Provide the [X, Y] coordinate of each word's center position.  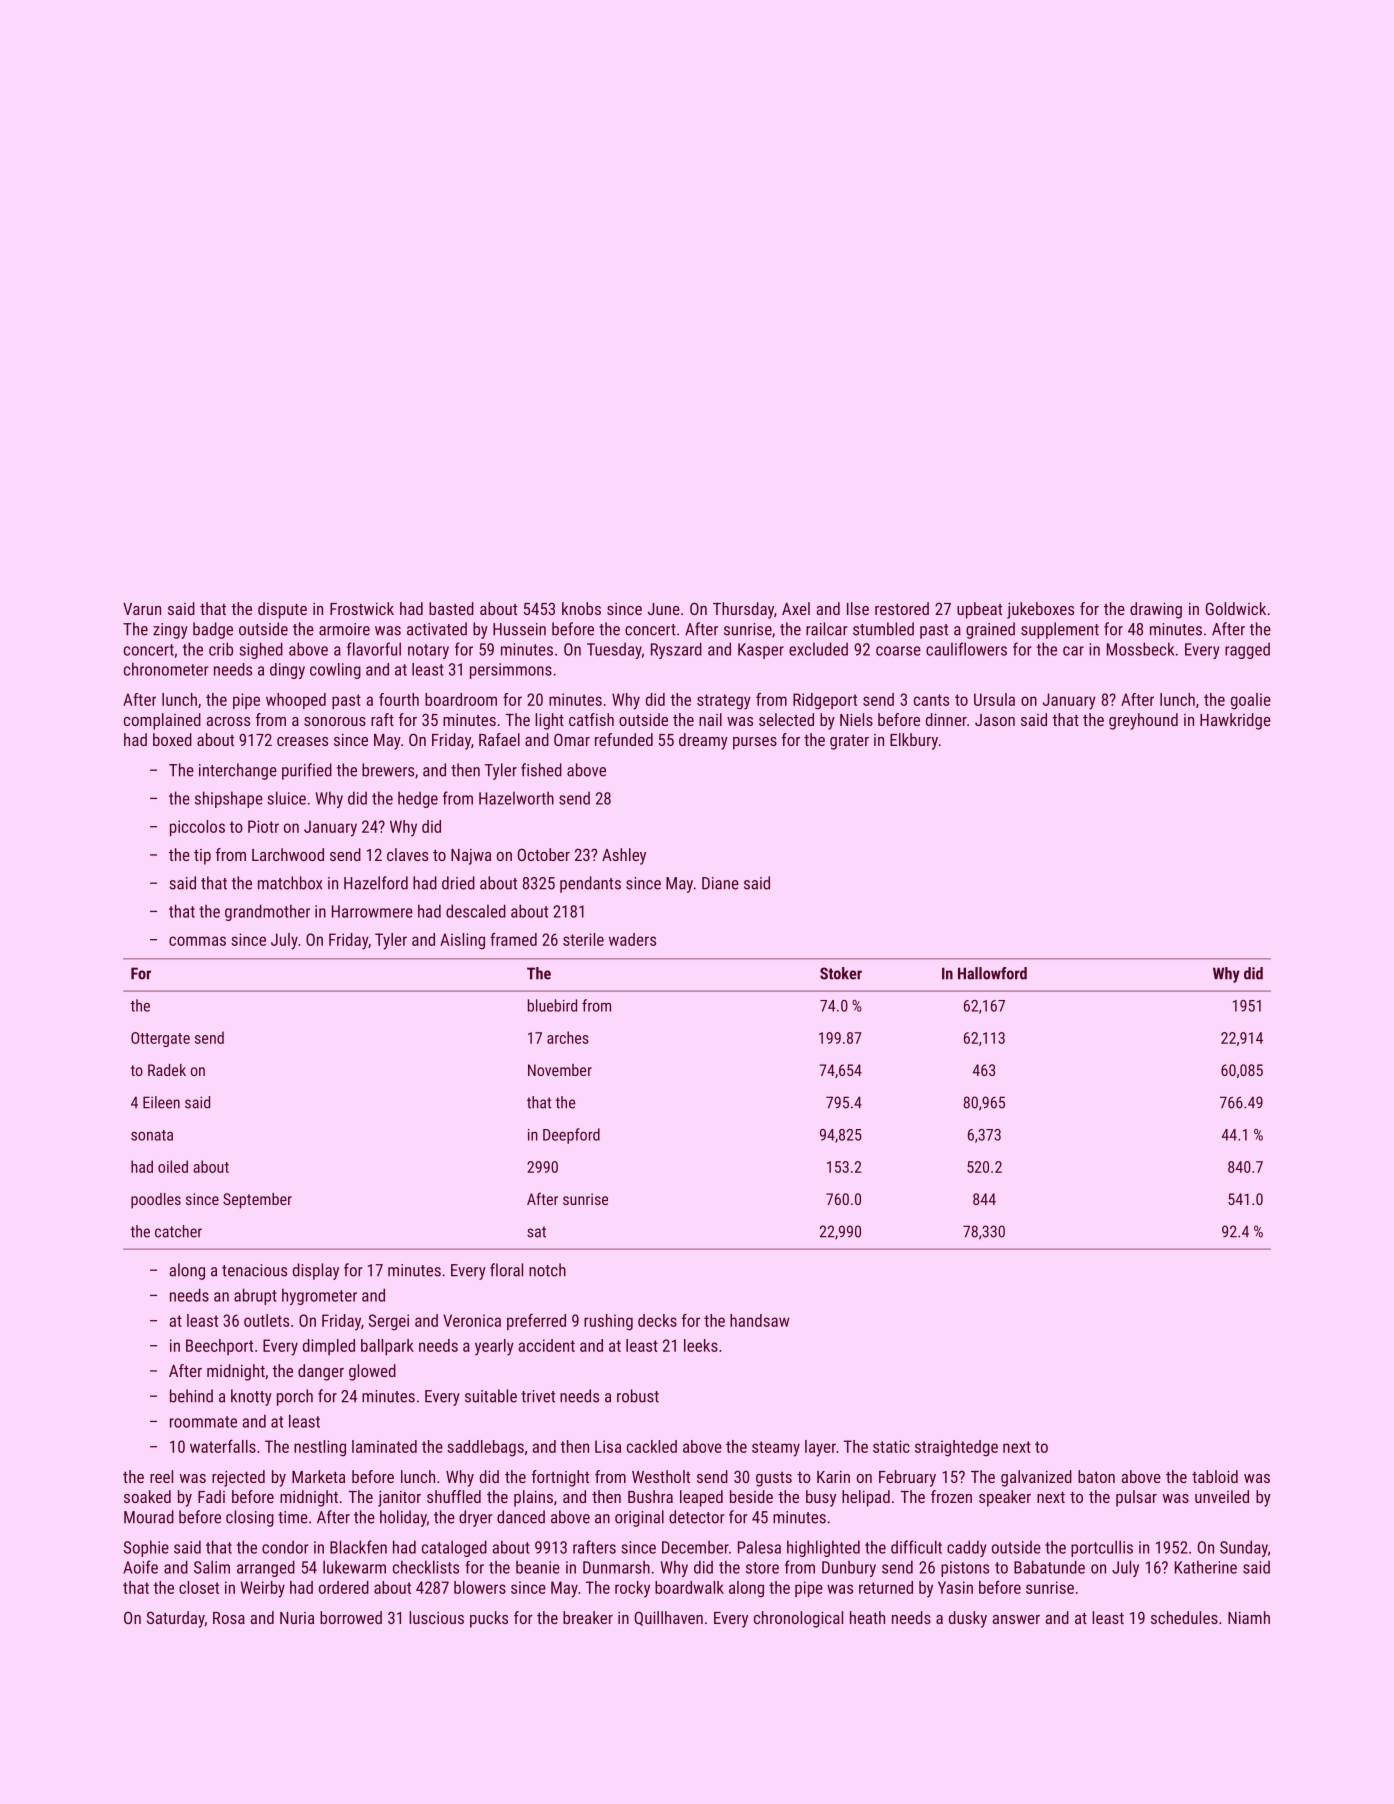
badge [213, 630]
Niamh [1249, 1617]
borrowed [351, 1617]
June [664, 609]
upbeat [979, 610]
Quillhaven [668, 1618]
